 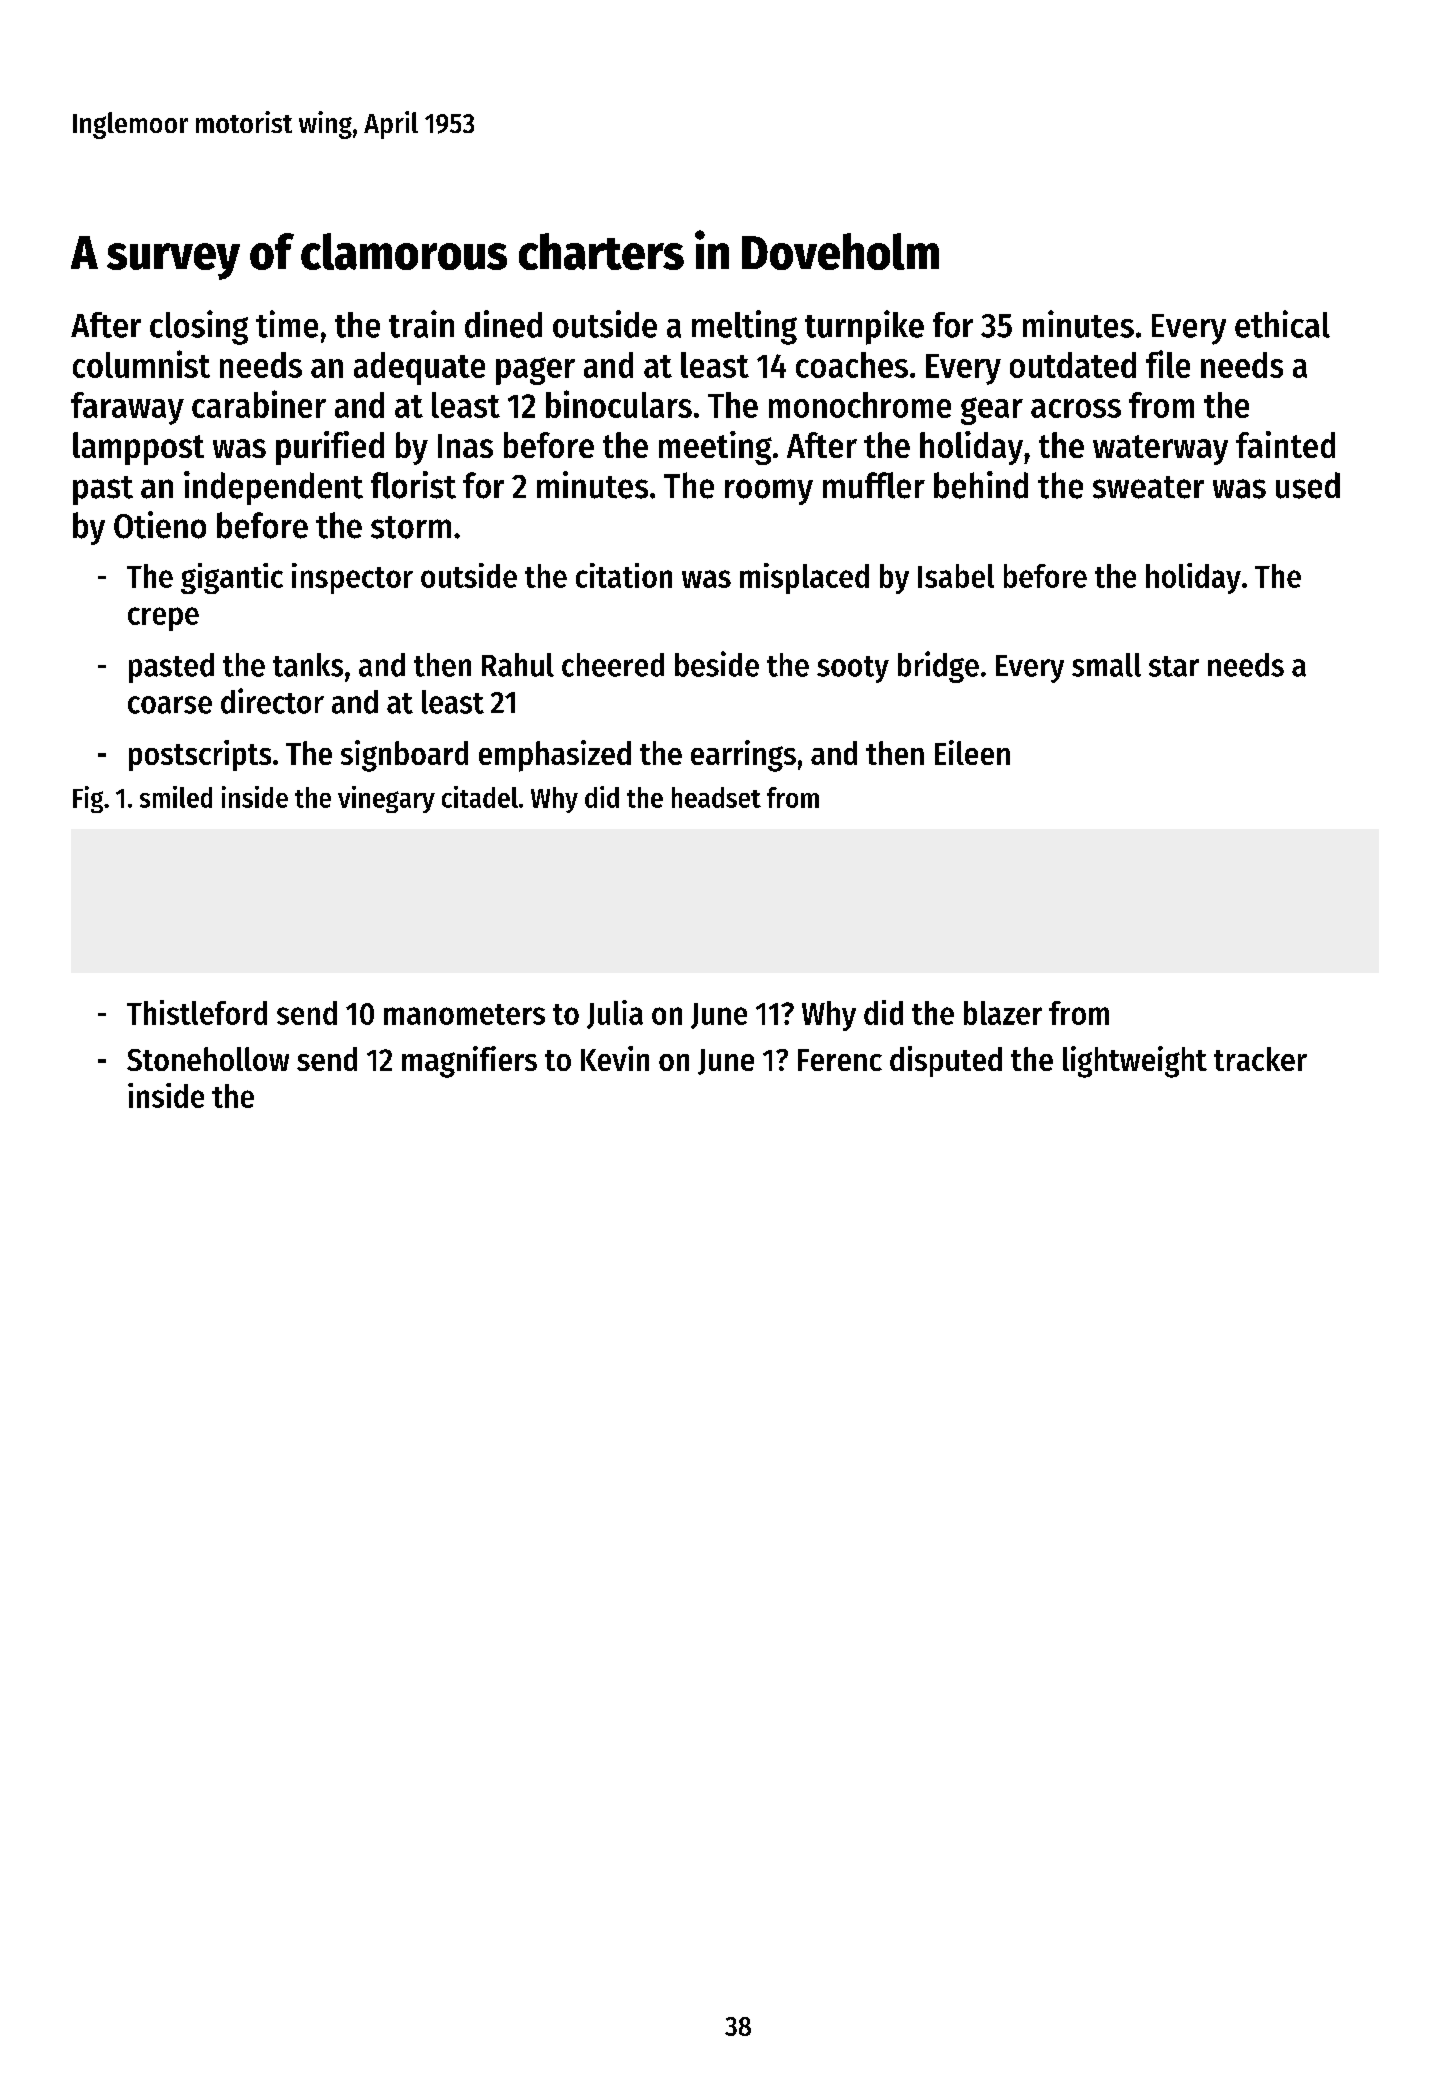 What do you see at coordinates (1308, 485) in the screenshot?
I see `used` at bounding box center [1308, 485].
